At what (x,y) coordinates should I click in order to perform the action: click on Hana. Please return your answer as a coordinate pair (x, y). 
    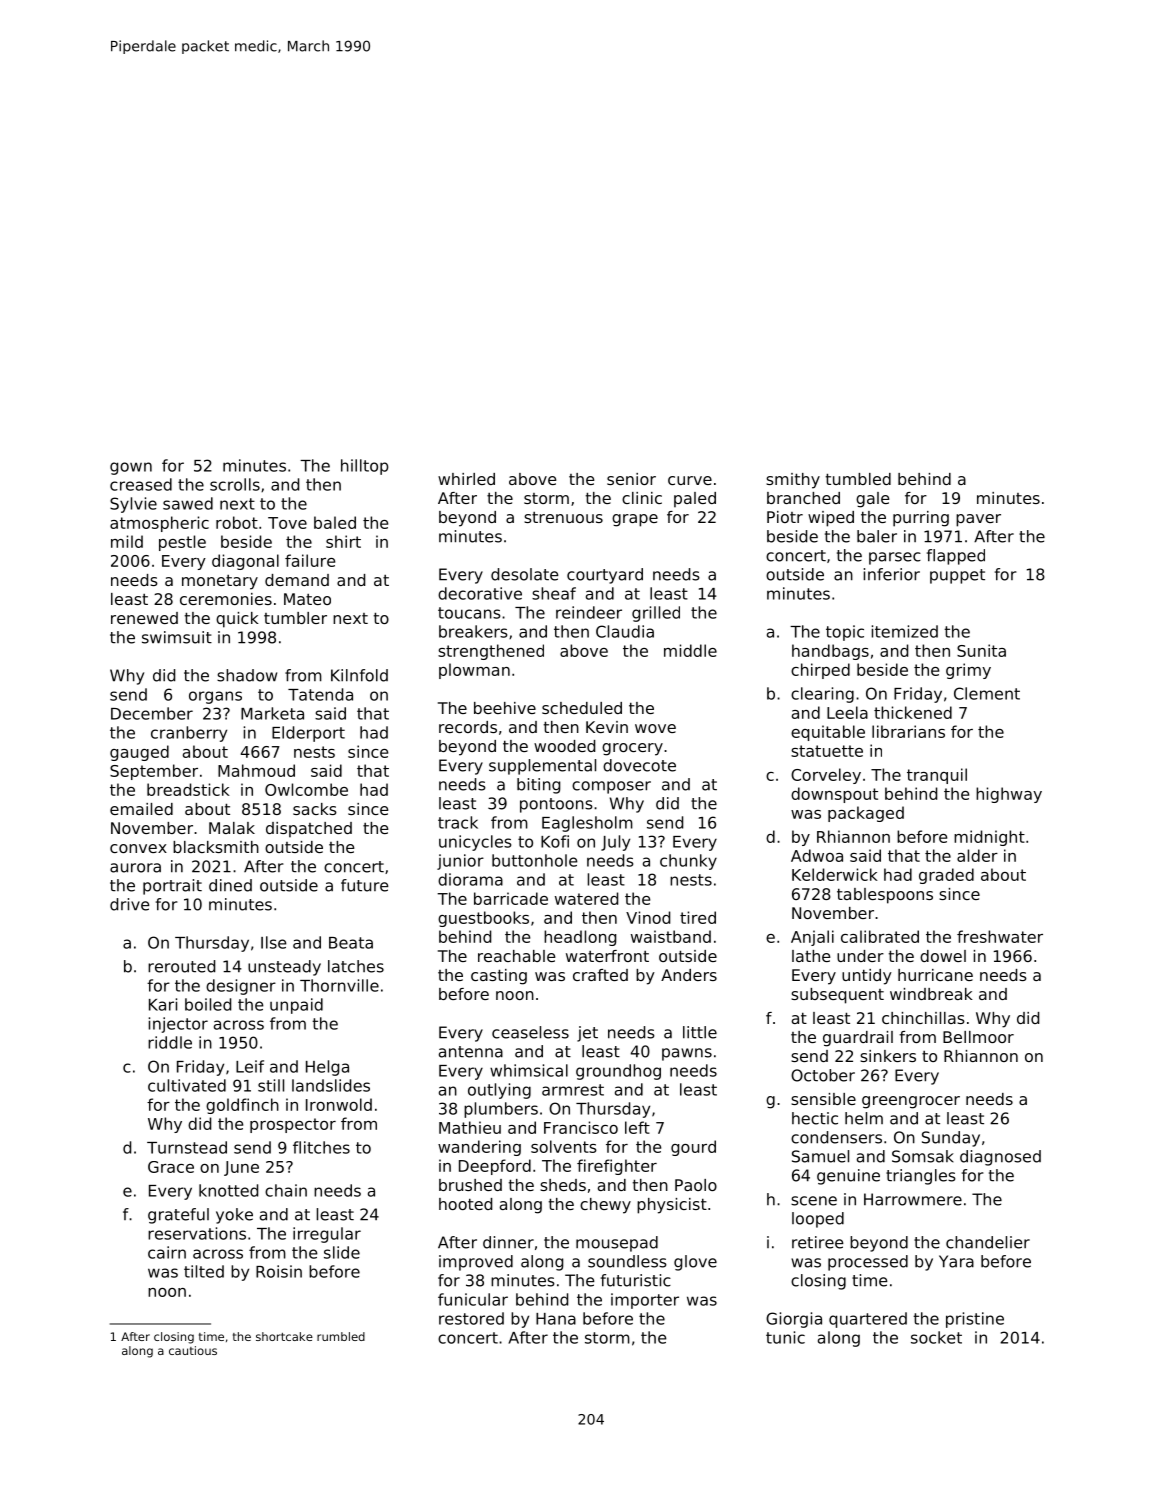
    Looking at the image, I should click on (556, 1319).
